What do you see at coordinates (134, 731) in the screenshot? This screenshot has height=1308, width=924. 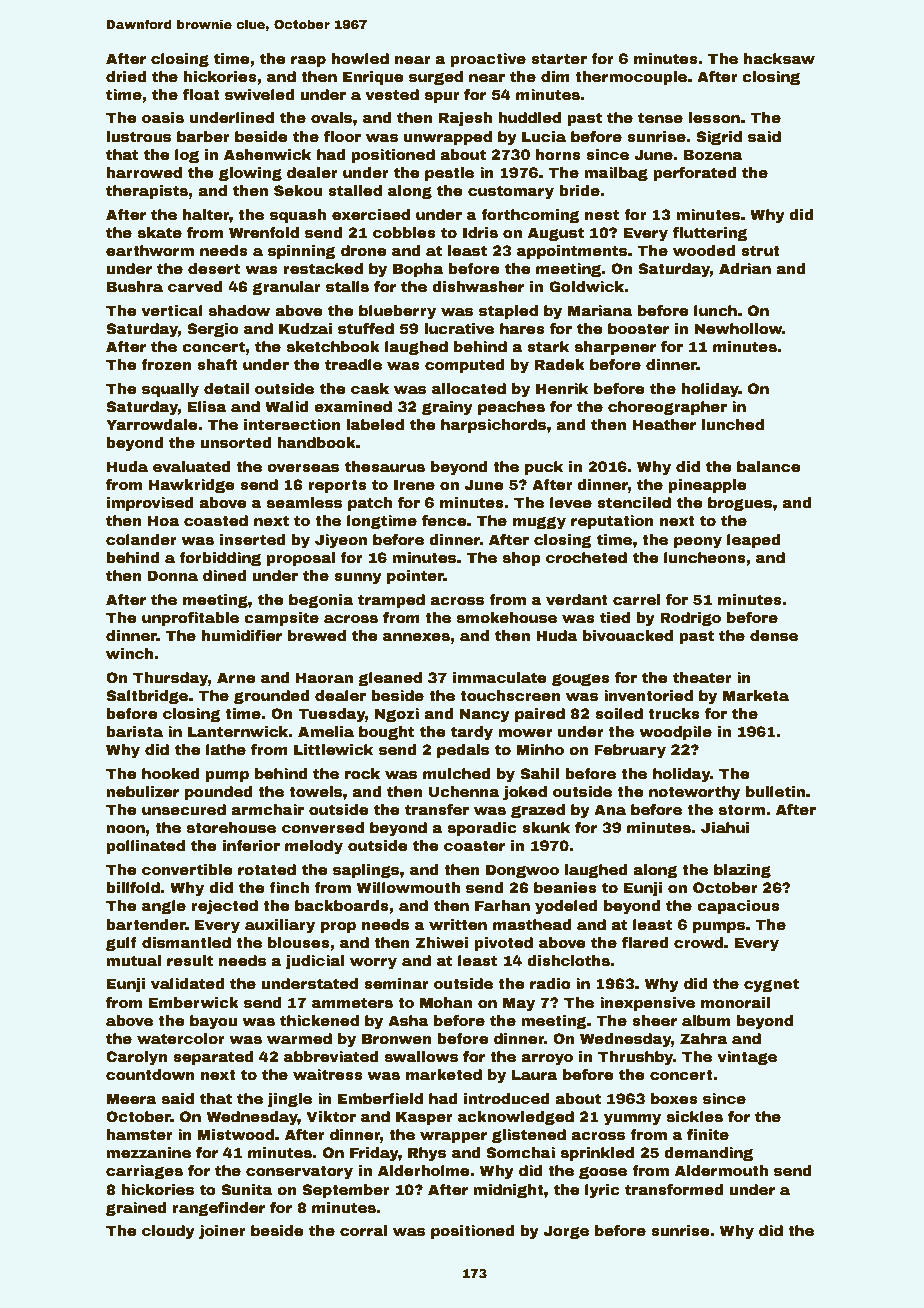 I see `barista` at bounding box center [134, 731].
